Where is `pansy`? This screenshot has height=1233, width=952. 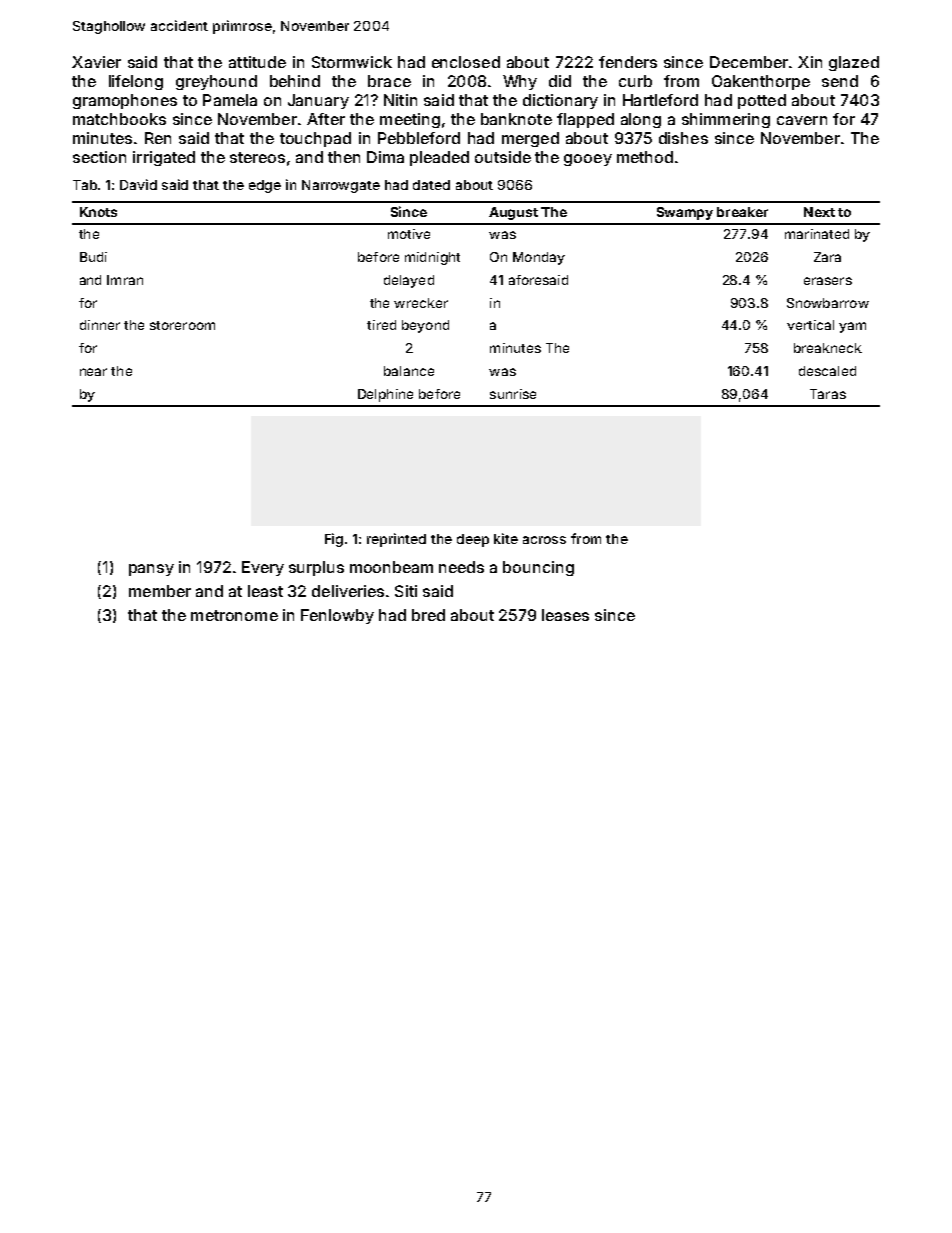 pansy is located at coordinates (151, 570).
